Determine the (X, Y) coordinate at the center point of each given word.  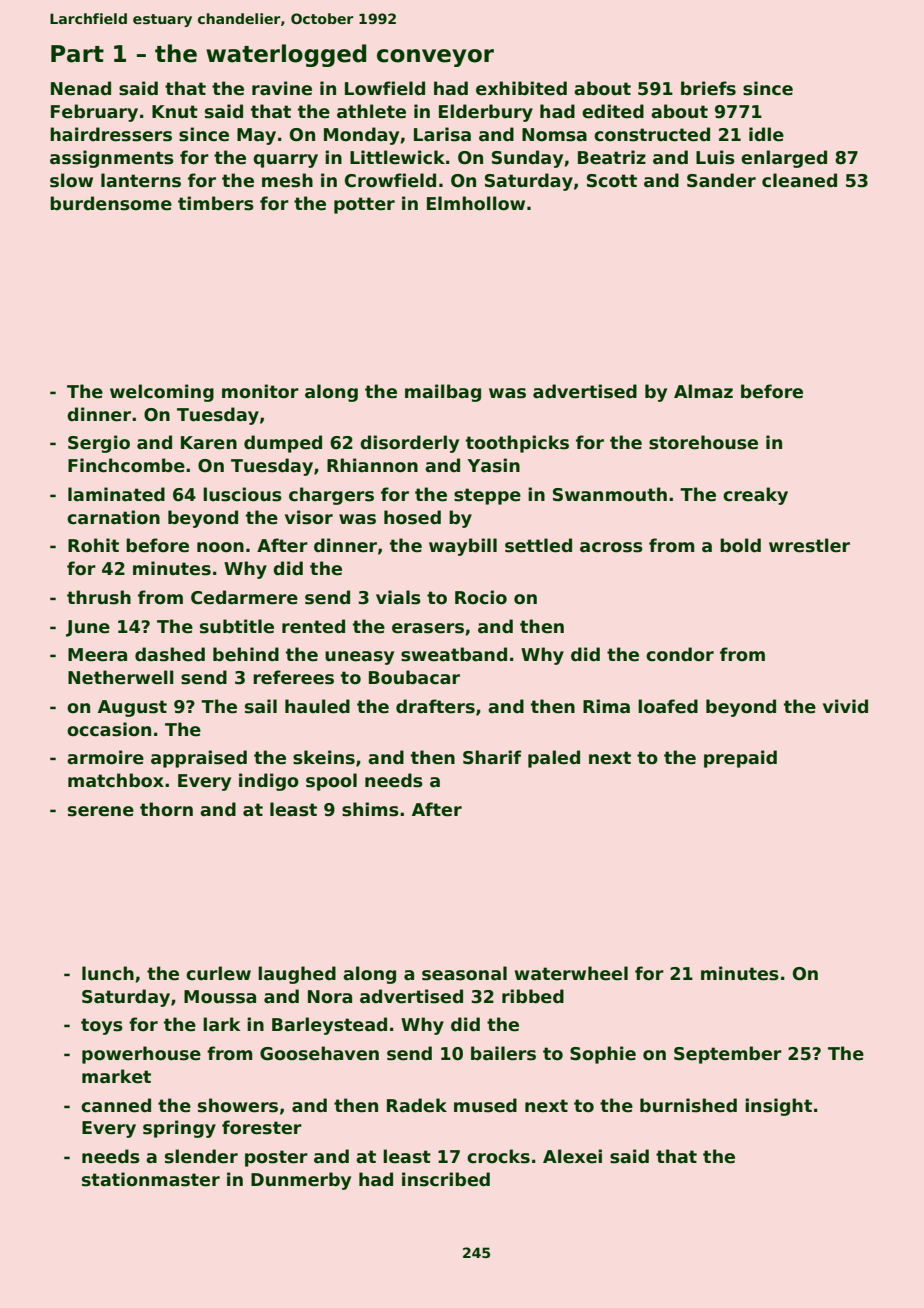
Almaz (703, 391)
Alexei (572, 1156)
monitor (260, 391)
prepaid (740, 759)
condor (680, 654)
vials (398, 597)
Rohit (93, 545)
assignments (112, 159)
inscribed (446, 1179)
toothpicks (517, 444)
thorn (166, 809)
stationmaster (151, 1179)
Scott (612, 181)
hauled (317, 706)
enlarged (784, 159)
